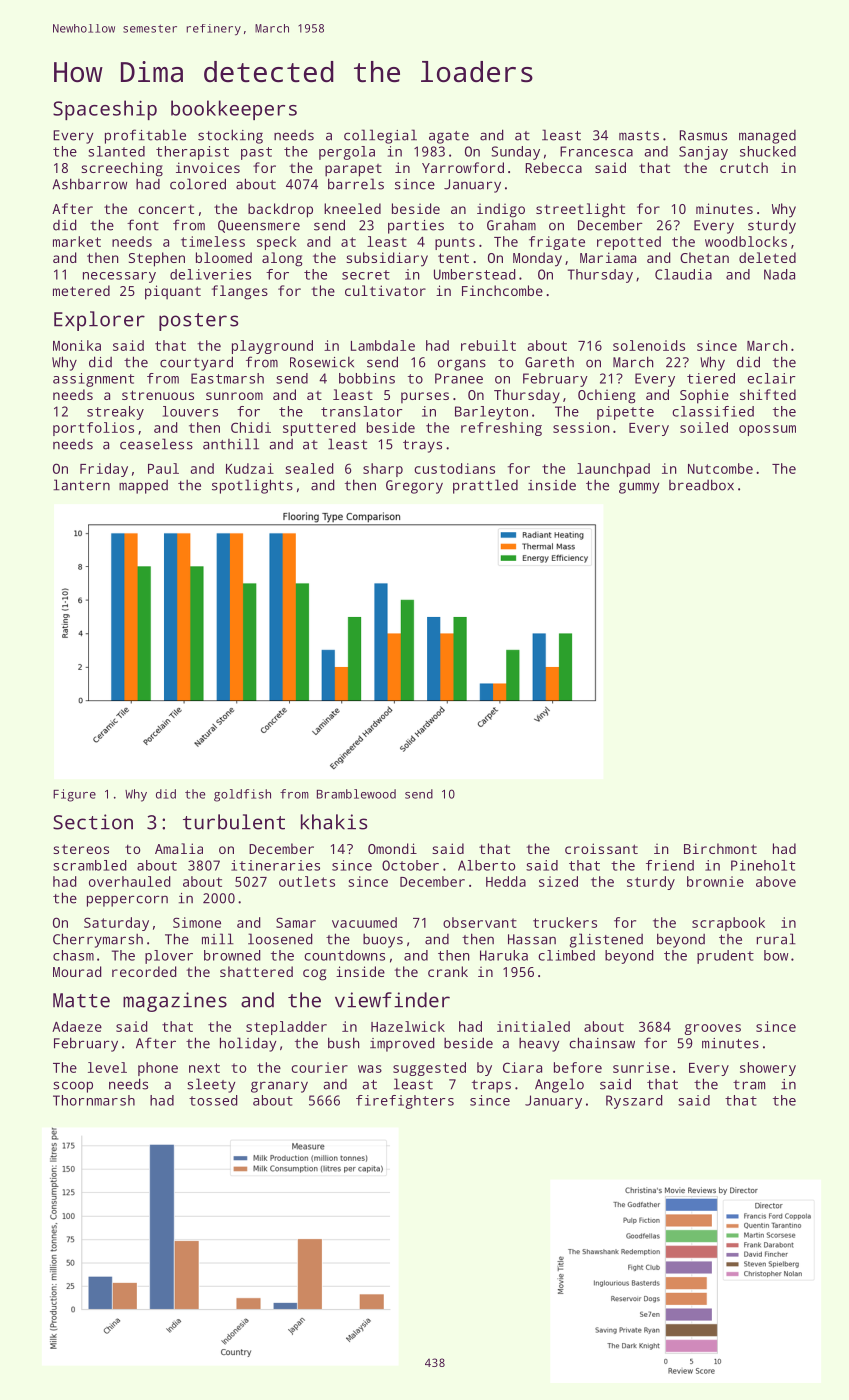 The image size is (849, 1400). I want to click on pergola, so click(347, 153).
